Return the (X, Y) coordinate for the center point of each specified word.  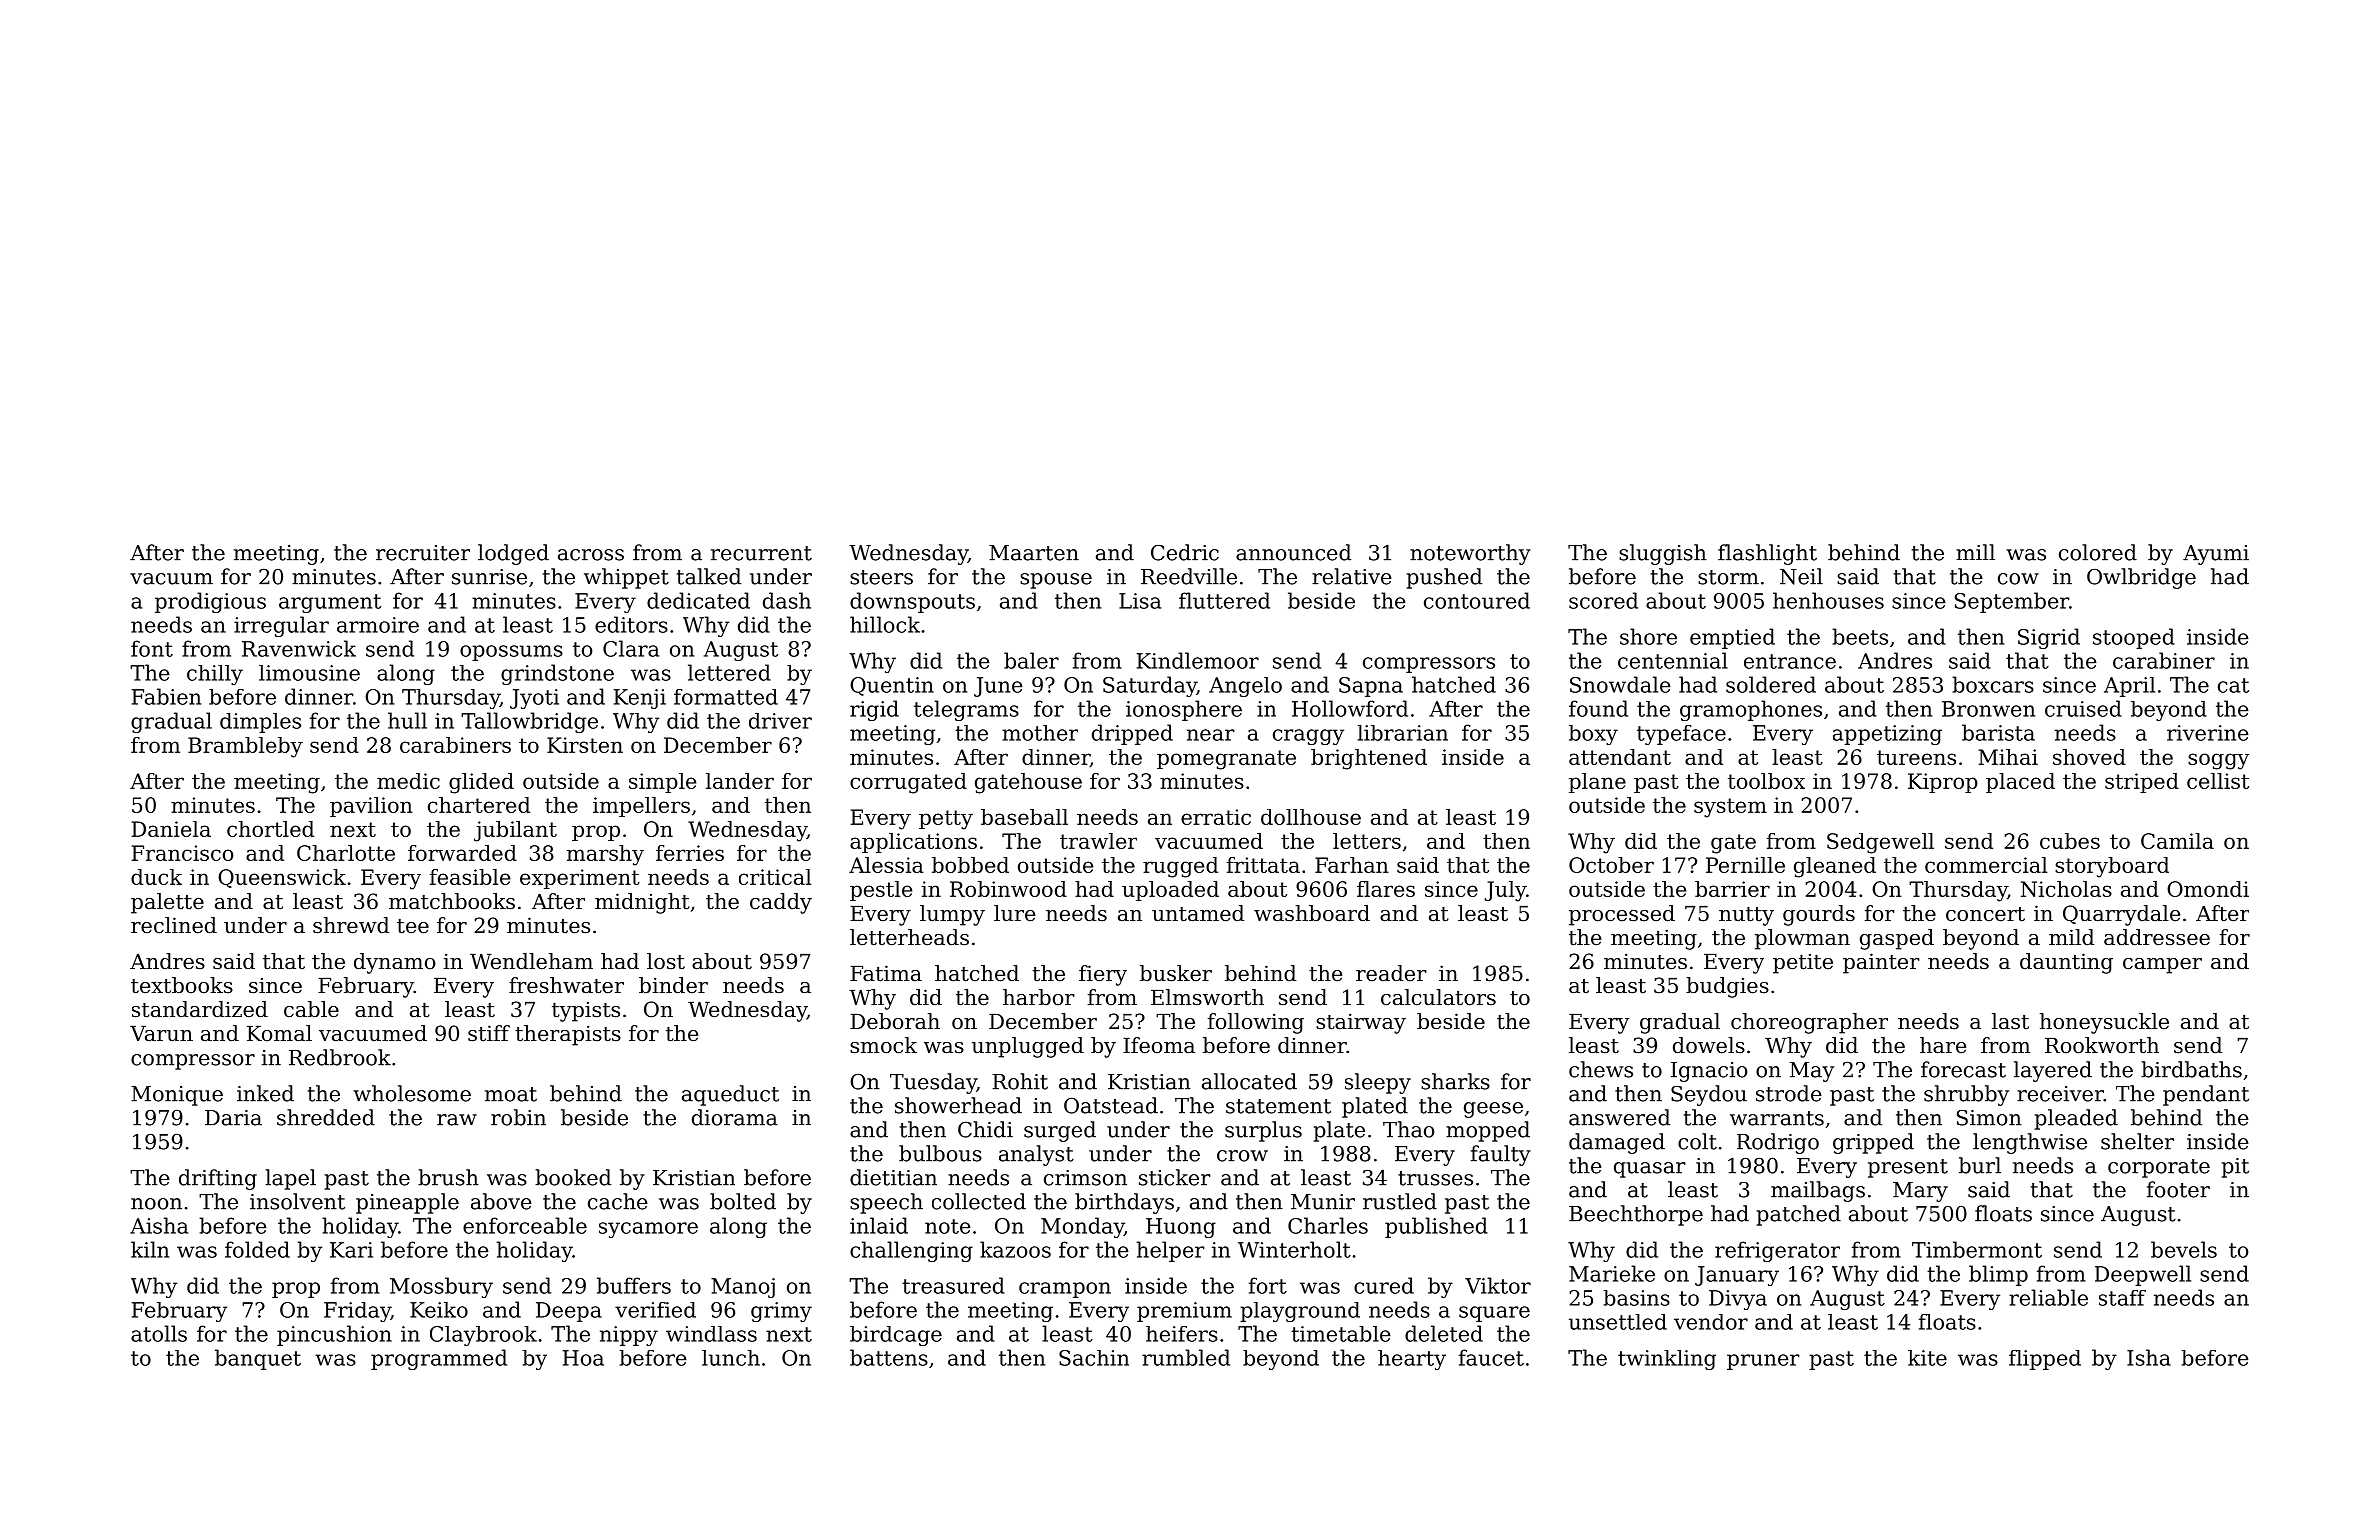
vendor (1711, 1322)
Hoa (583, 1358)
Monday (1082, 1227)
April (2129, 687)
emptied (1732, 638)
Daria (233, 1118)
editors (631, 624)
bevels (2184, 1249)
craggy (1308, 737)
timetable (1341, 1334)
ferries (690, 853)
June (998, 687)
